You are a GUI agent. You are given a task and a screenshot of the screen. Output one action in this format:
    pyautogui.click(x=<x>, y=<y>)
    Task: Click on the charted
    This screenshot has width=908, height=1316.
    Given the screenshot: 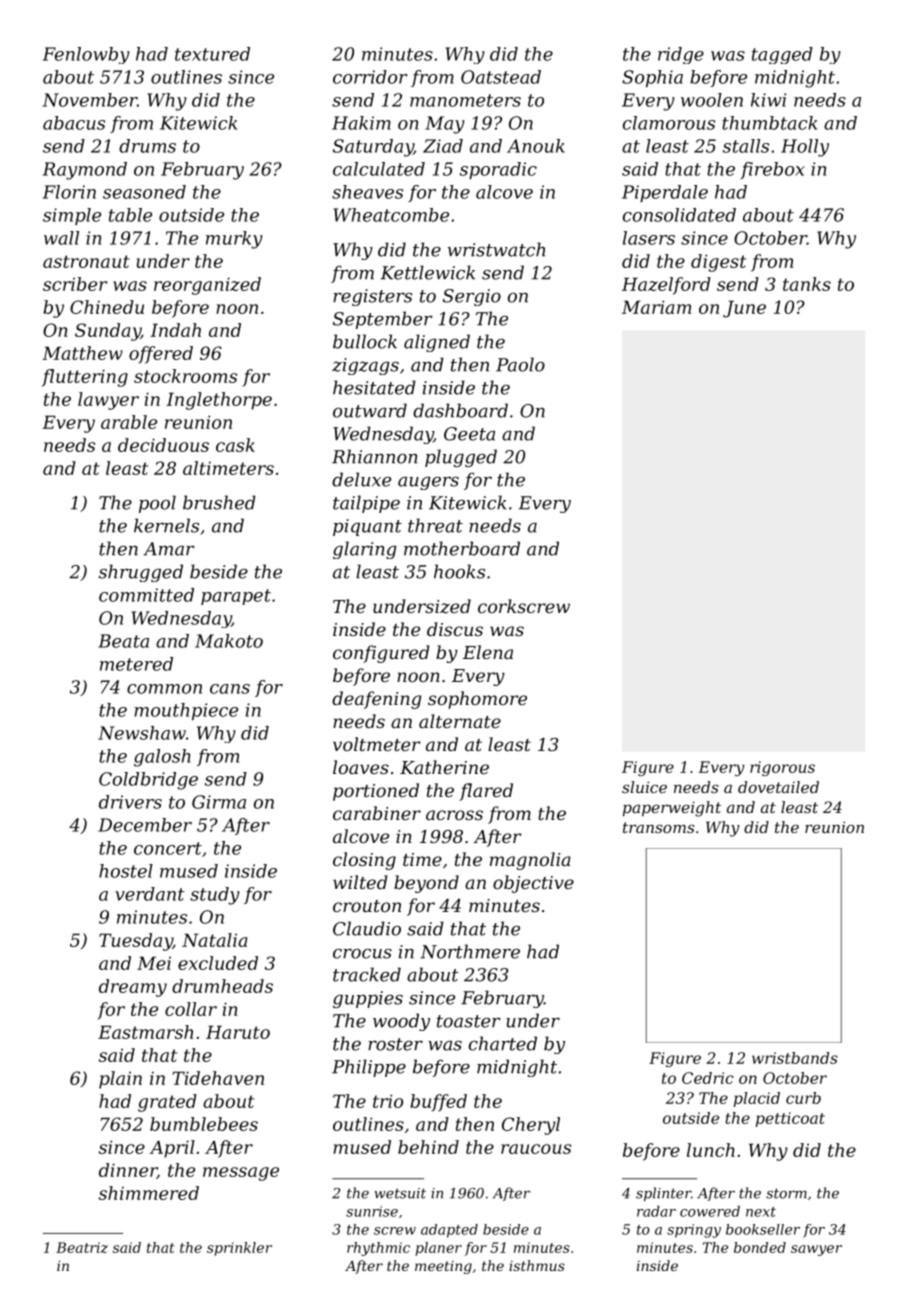 What is the action you would take?
    pyautogui.click(x=503, y=1043)
